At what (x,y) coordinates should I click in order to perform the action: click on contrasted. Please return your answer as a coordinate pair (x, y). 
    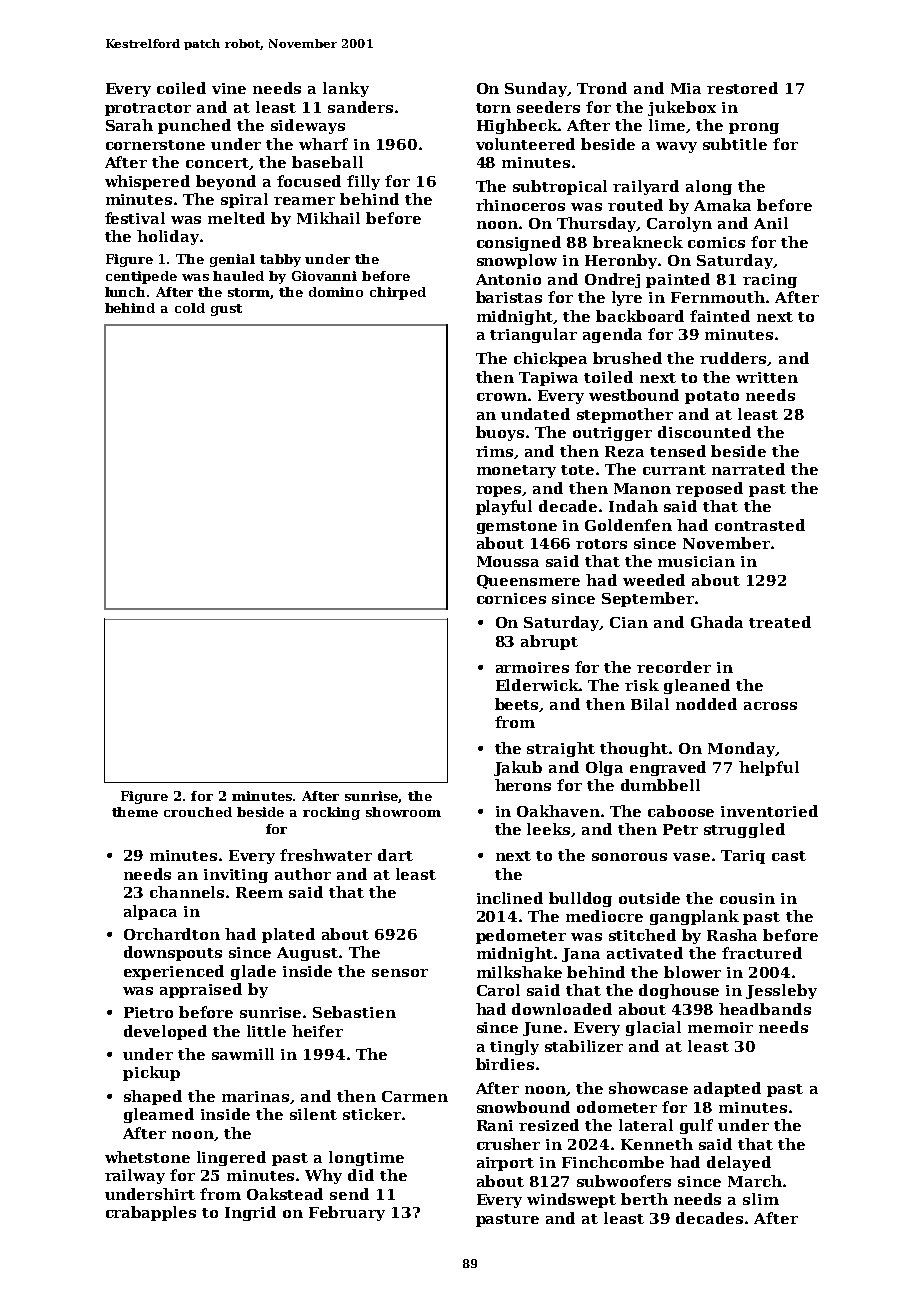
    Looking at the image, I should click on (760, 525).
